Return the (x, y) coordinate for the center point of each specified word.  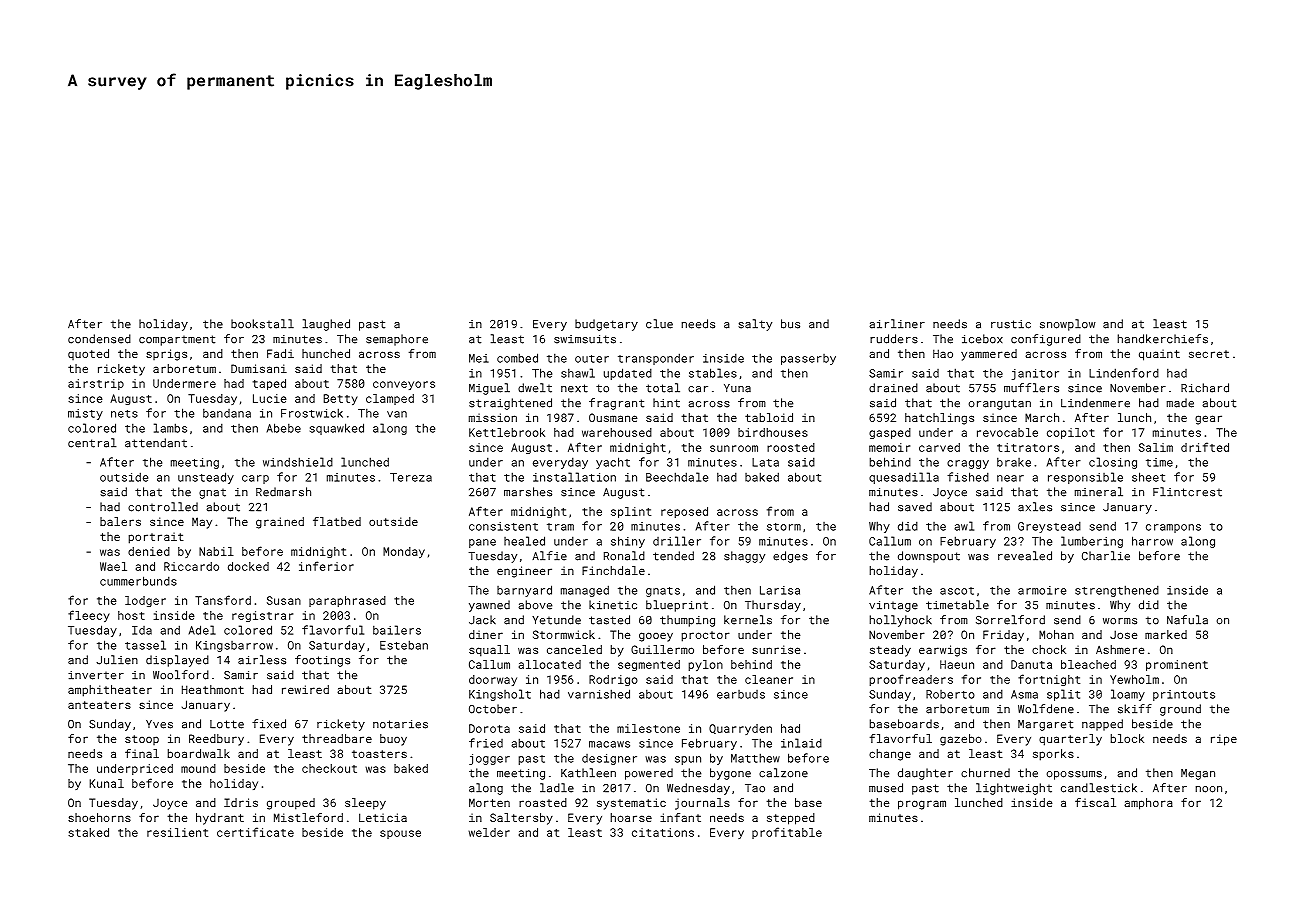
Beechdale (677, 477)
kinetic (613, 605)
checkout (329, 768)
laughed (326, 325)
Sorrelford (1010, 620)
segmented (649, 665)
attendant (156, 443)
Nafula (1187, 620)
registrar (262, 616)
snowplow (1068, 325)
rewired (305, 689)
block (1127, 738)
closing (1113, 463)
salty (755, 325)
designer (609, 759)
